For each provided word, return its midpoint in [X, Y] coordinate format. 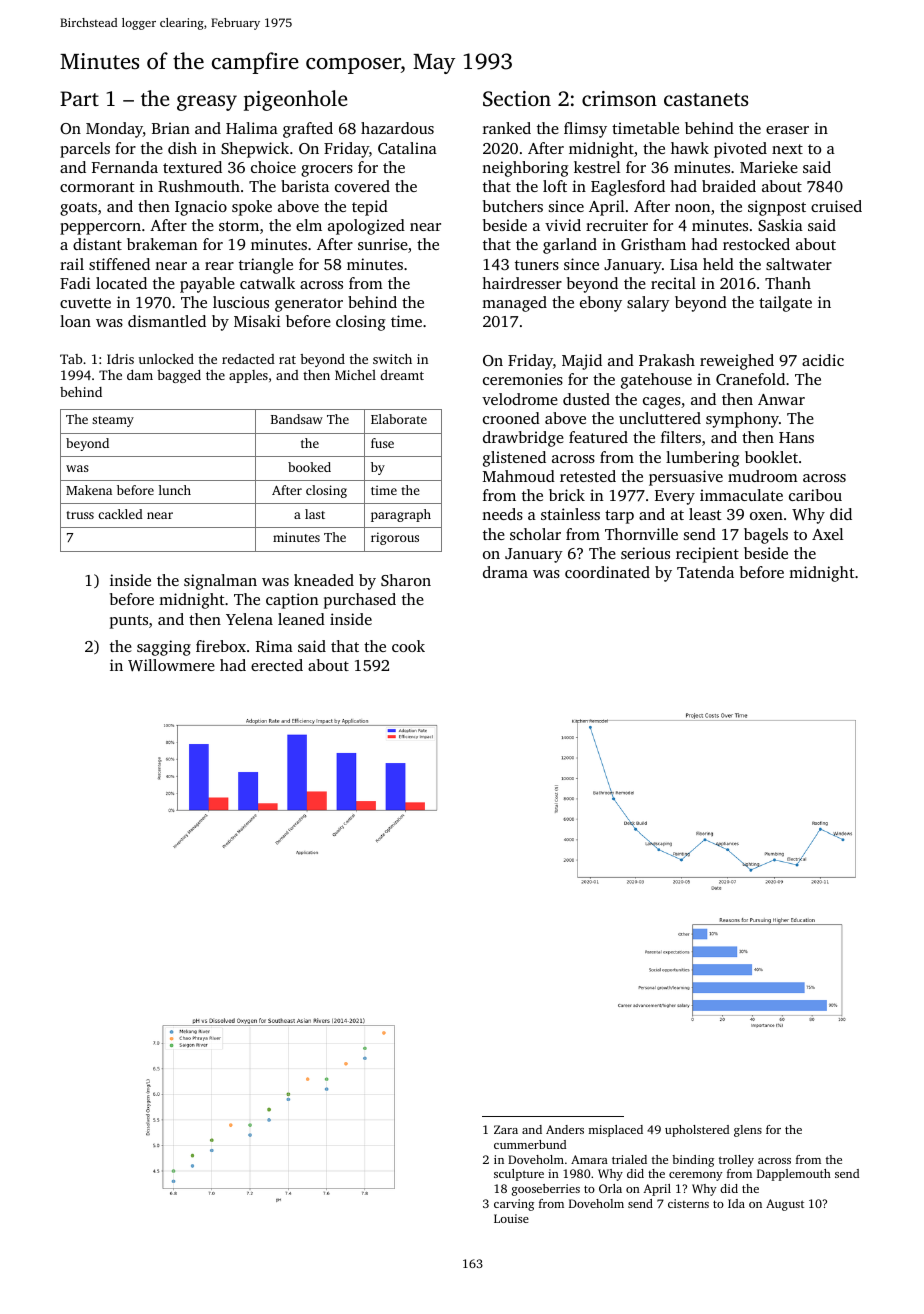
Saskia [780, 225]
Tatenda [705, 572]
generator [309, 305]
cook [408, 646]
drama [505, 572]
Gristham [653, 244]
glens [748, 1131]
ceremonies [523, 379]
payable [207, 285]
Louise [511, 1218]
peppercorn [100, 229]
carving [514, 1205]
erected [277, 665]
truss [80, 515]
